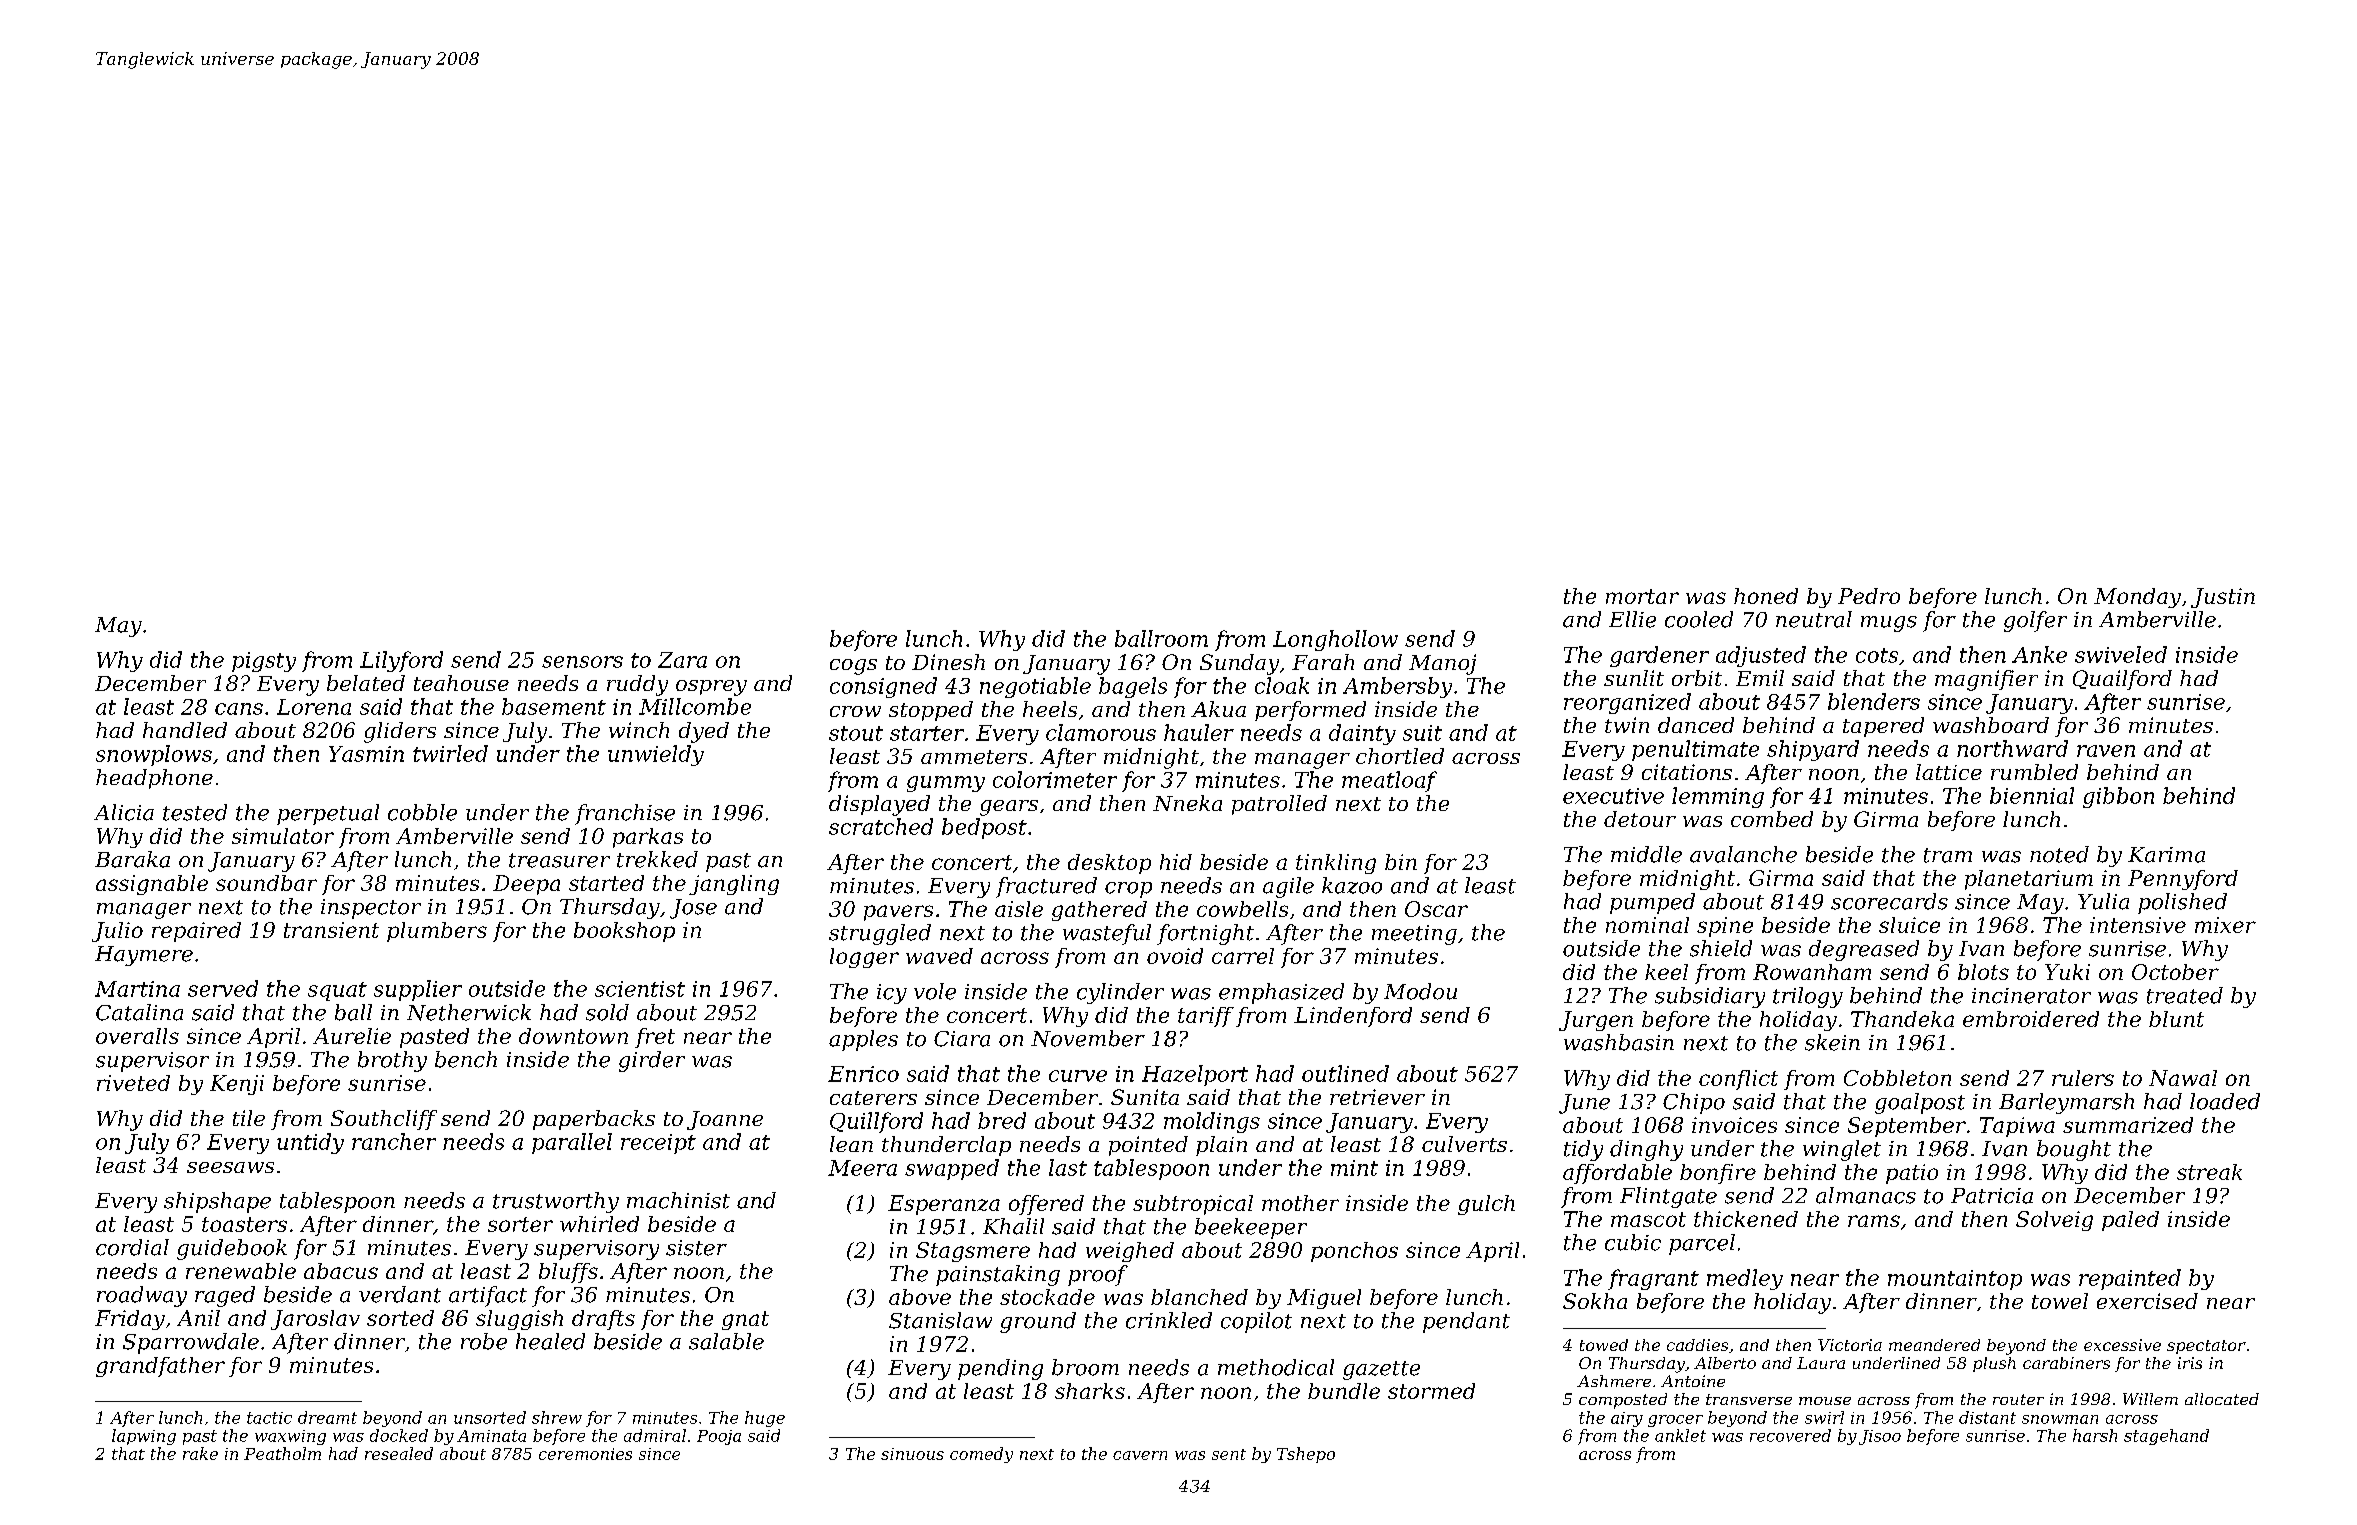 The width and height of the document is (2357, 1525). What do you see at coordinates (1869, 596) in the document?
I see `Pedro` at bounding box center [1869, 596].
